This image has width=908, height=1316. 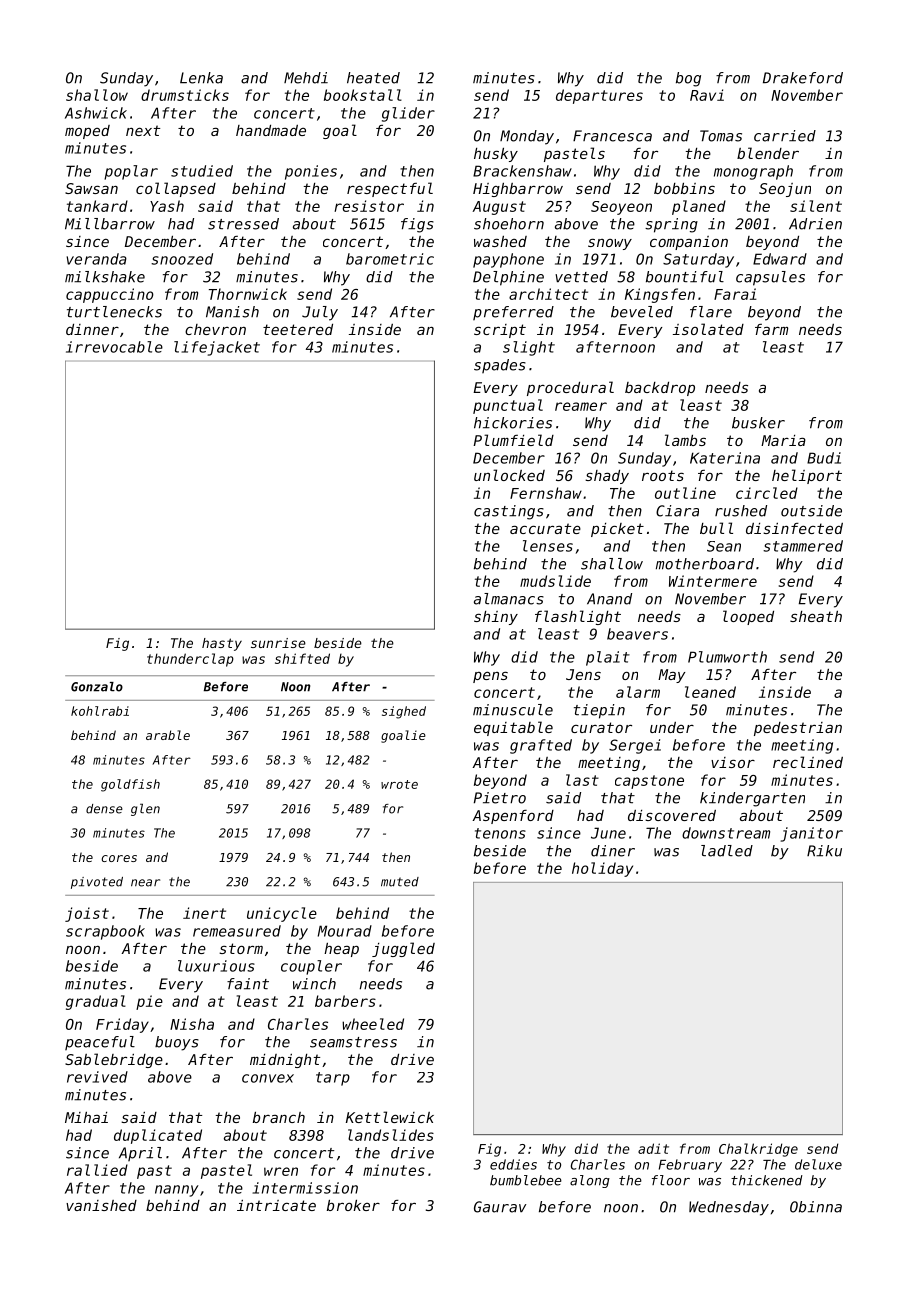 What do you see at coordinates (548, 294) in the image?
I see `architect` at bounding box center [548, 294].
